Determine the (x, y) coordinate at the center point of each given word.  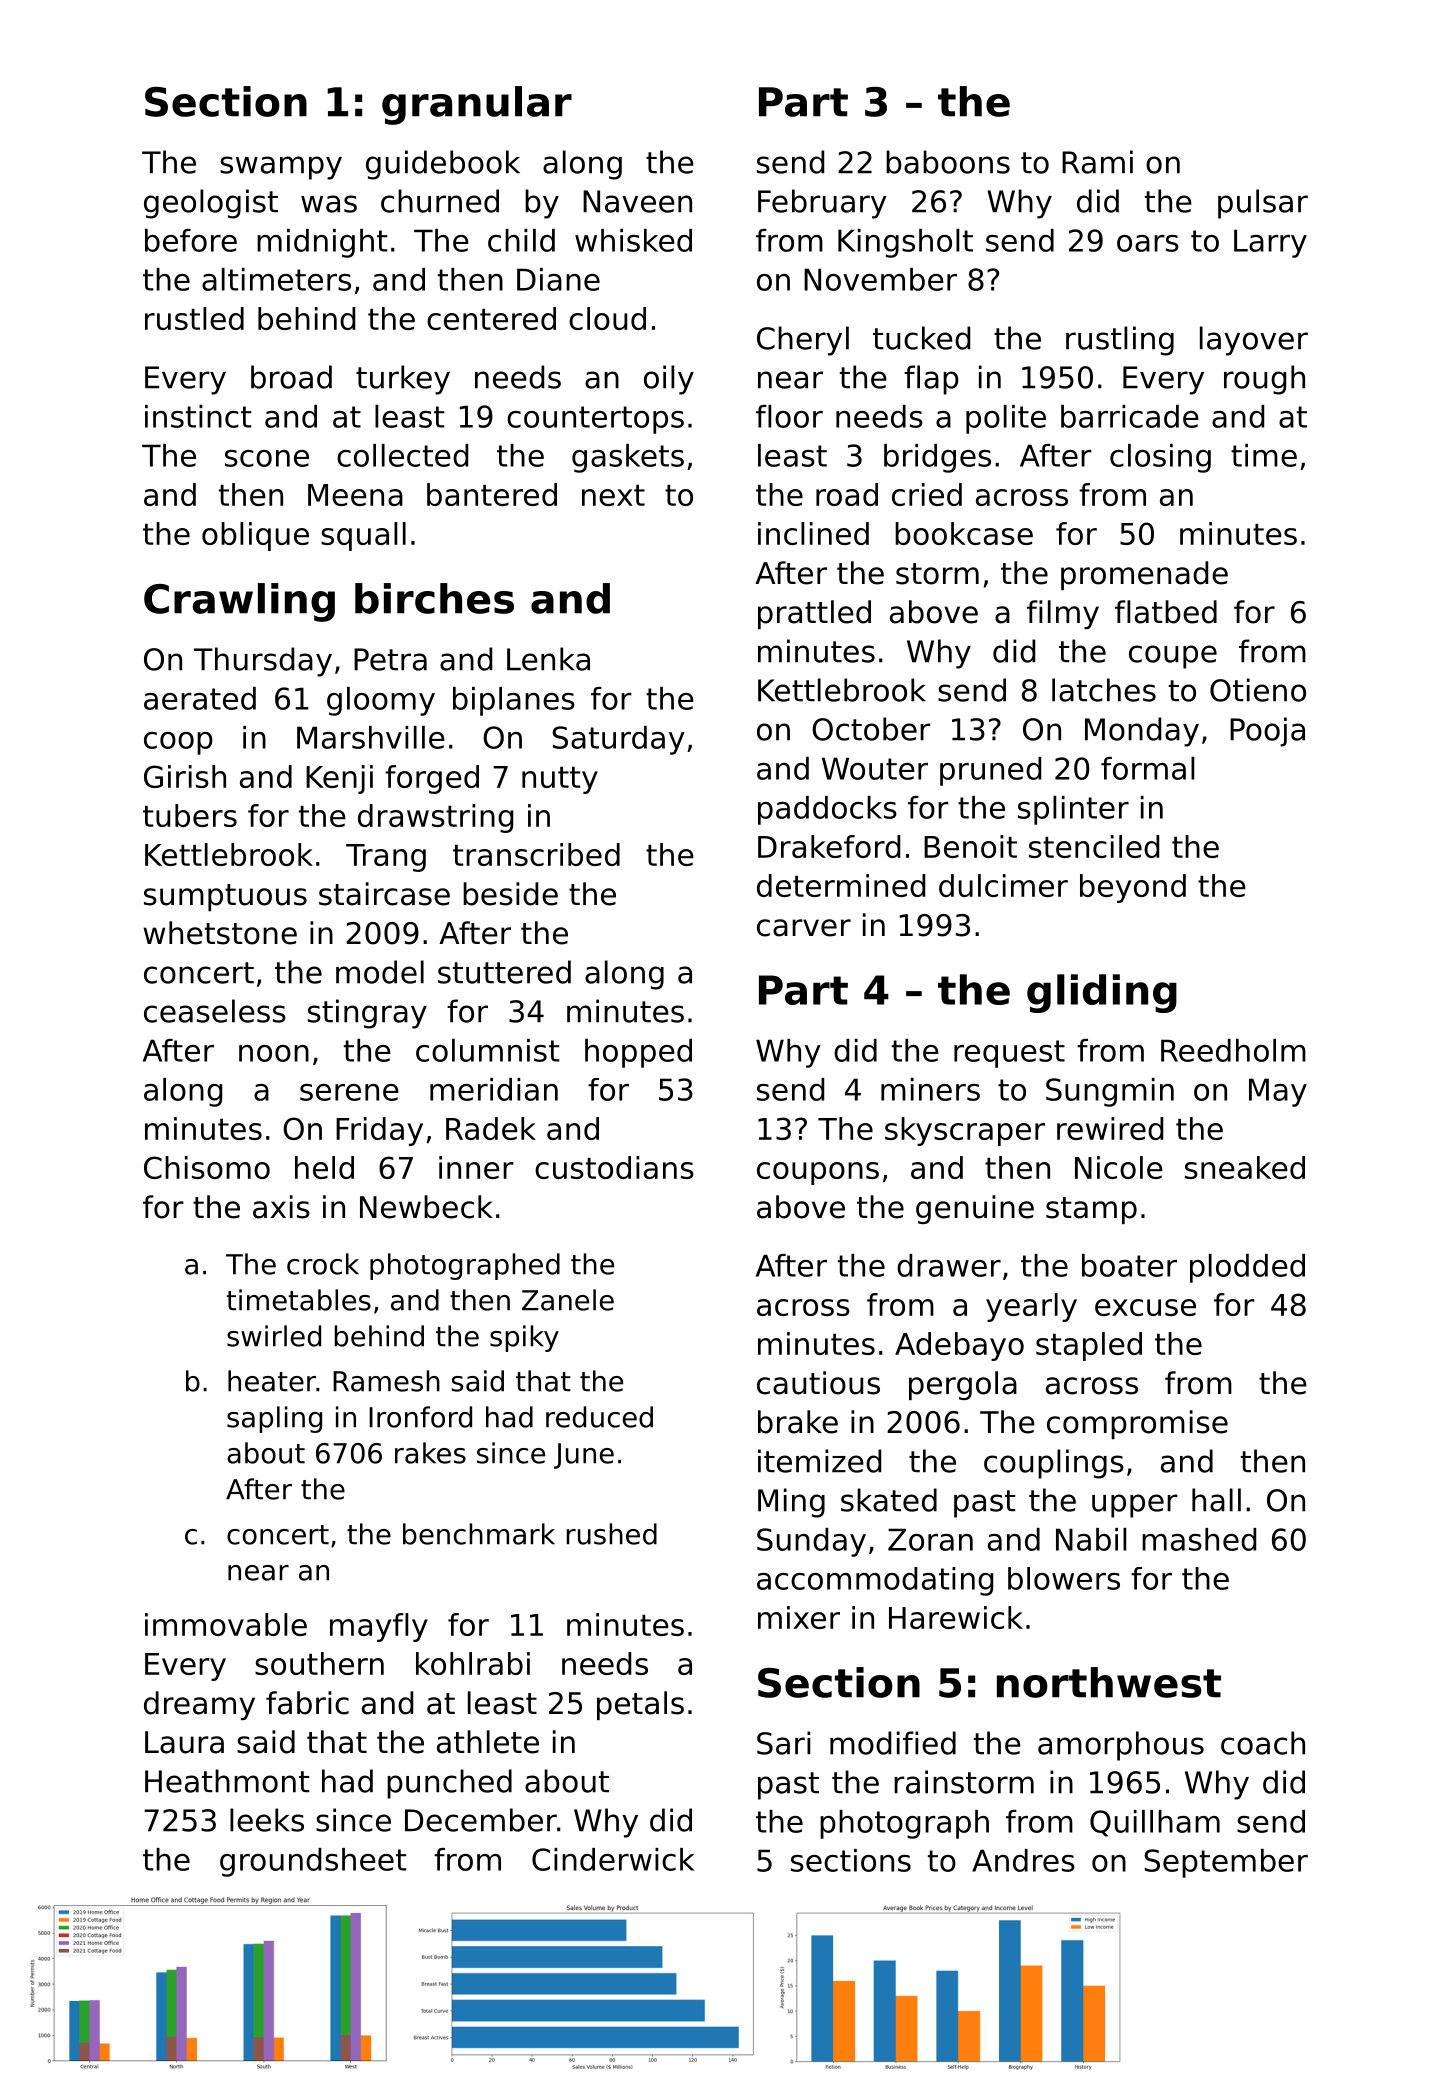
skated (889, 1500)
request (1009, 1054)
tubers (190, 815)
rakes (430, 1453)
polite (1006, 419)
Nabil (1091, 1539)
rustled (194, 318)
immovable (226, 1624)
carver (804, 928)
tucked (921, 338)
